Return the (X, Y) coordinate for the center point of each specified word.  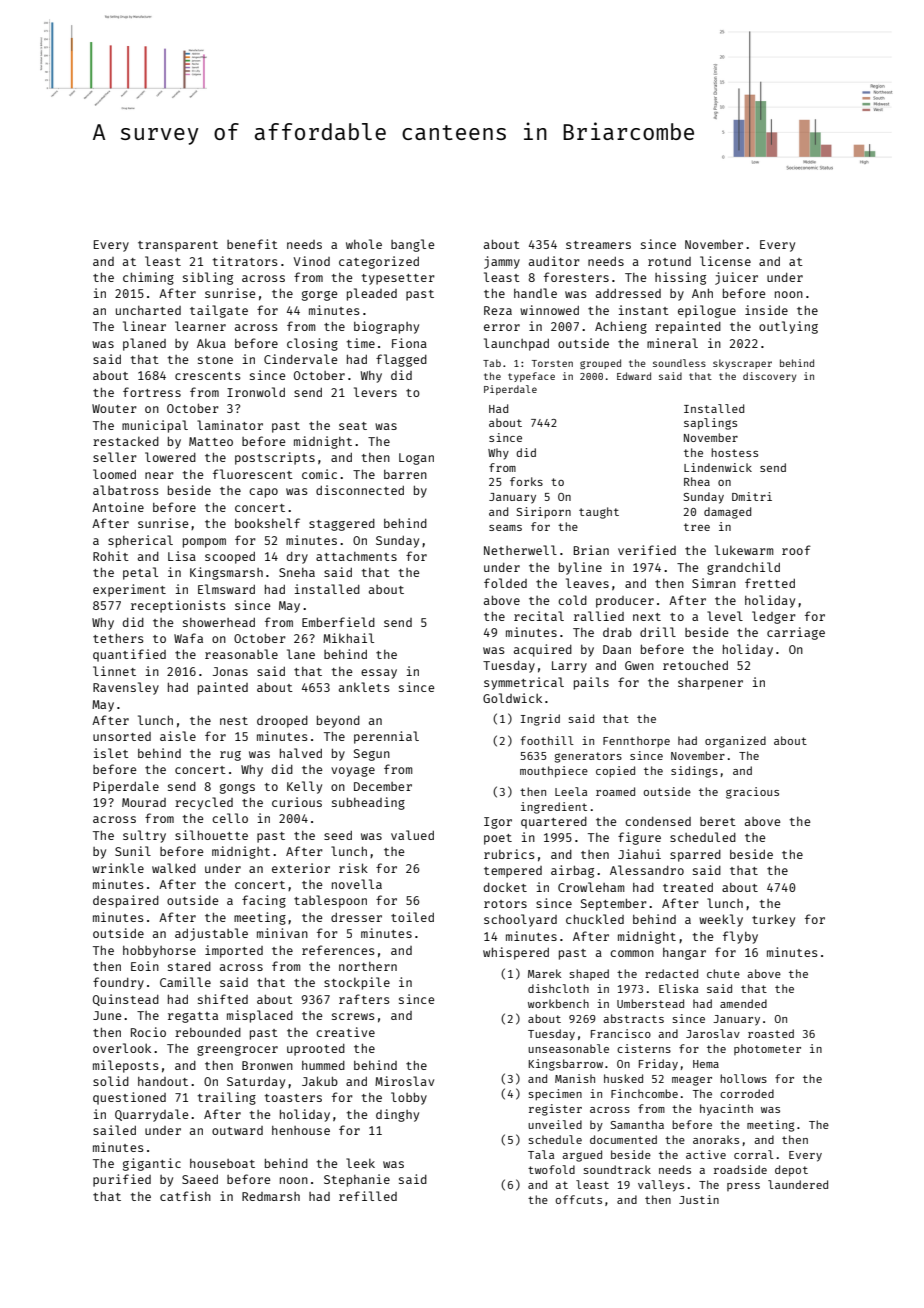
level (725, 616)
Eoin (145, 966)
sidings (694, 772)
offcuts (579, 1199)
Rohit (111, 556)
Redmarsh (271, 1196)
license (725, 261)
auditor (554, 261)
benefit (252, 244)
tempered (513, 872)
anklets (364, 687)
